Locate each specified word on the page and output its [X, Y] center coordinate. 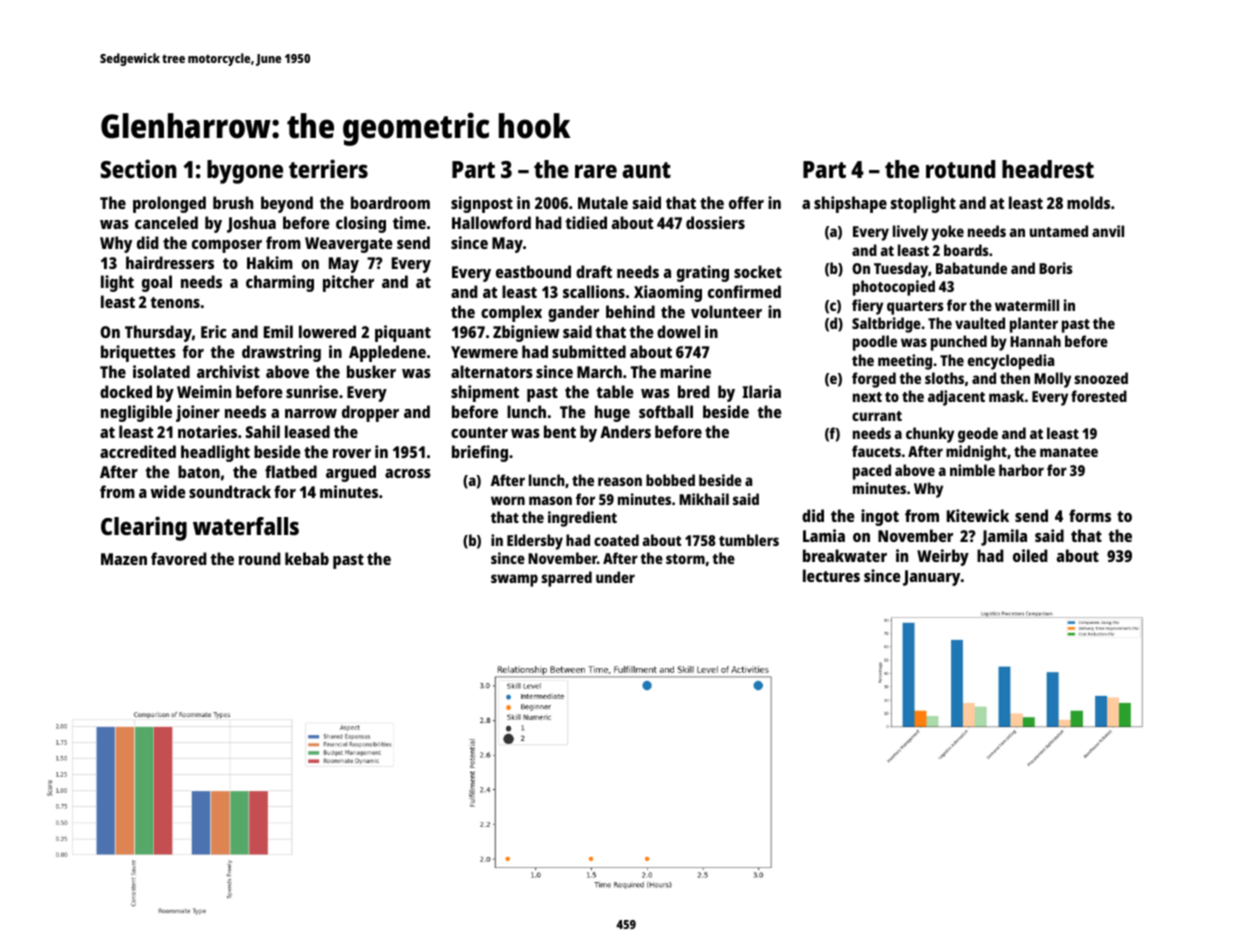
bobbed [670, 480]
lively [910, 233]
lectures [831, 575]
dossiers [715, 222]
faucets [876, 451]
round [260, 558]
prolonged [169, 204]
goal [157, 283]
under [615, 577]
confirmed [744, 291]
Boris [1056, 268]
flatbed [291, 471]
